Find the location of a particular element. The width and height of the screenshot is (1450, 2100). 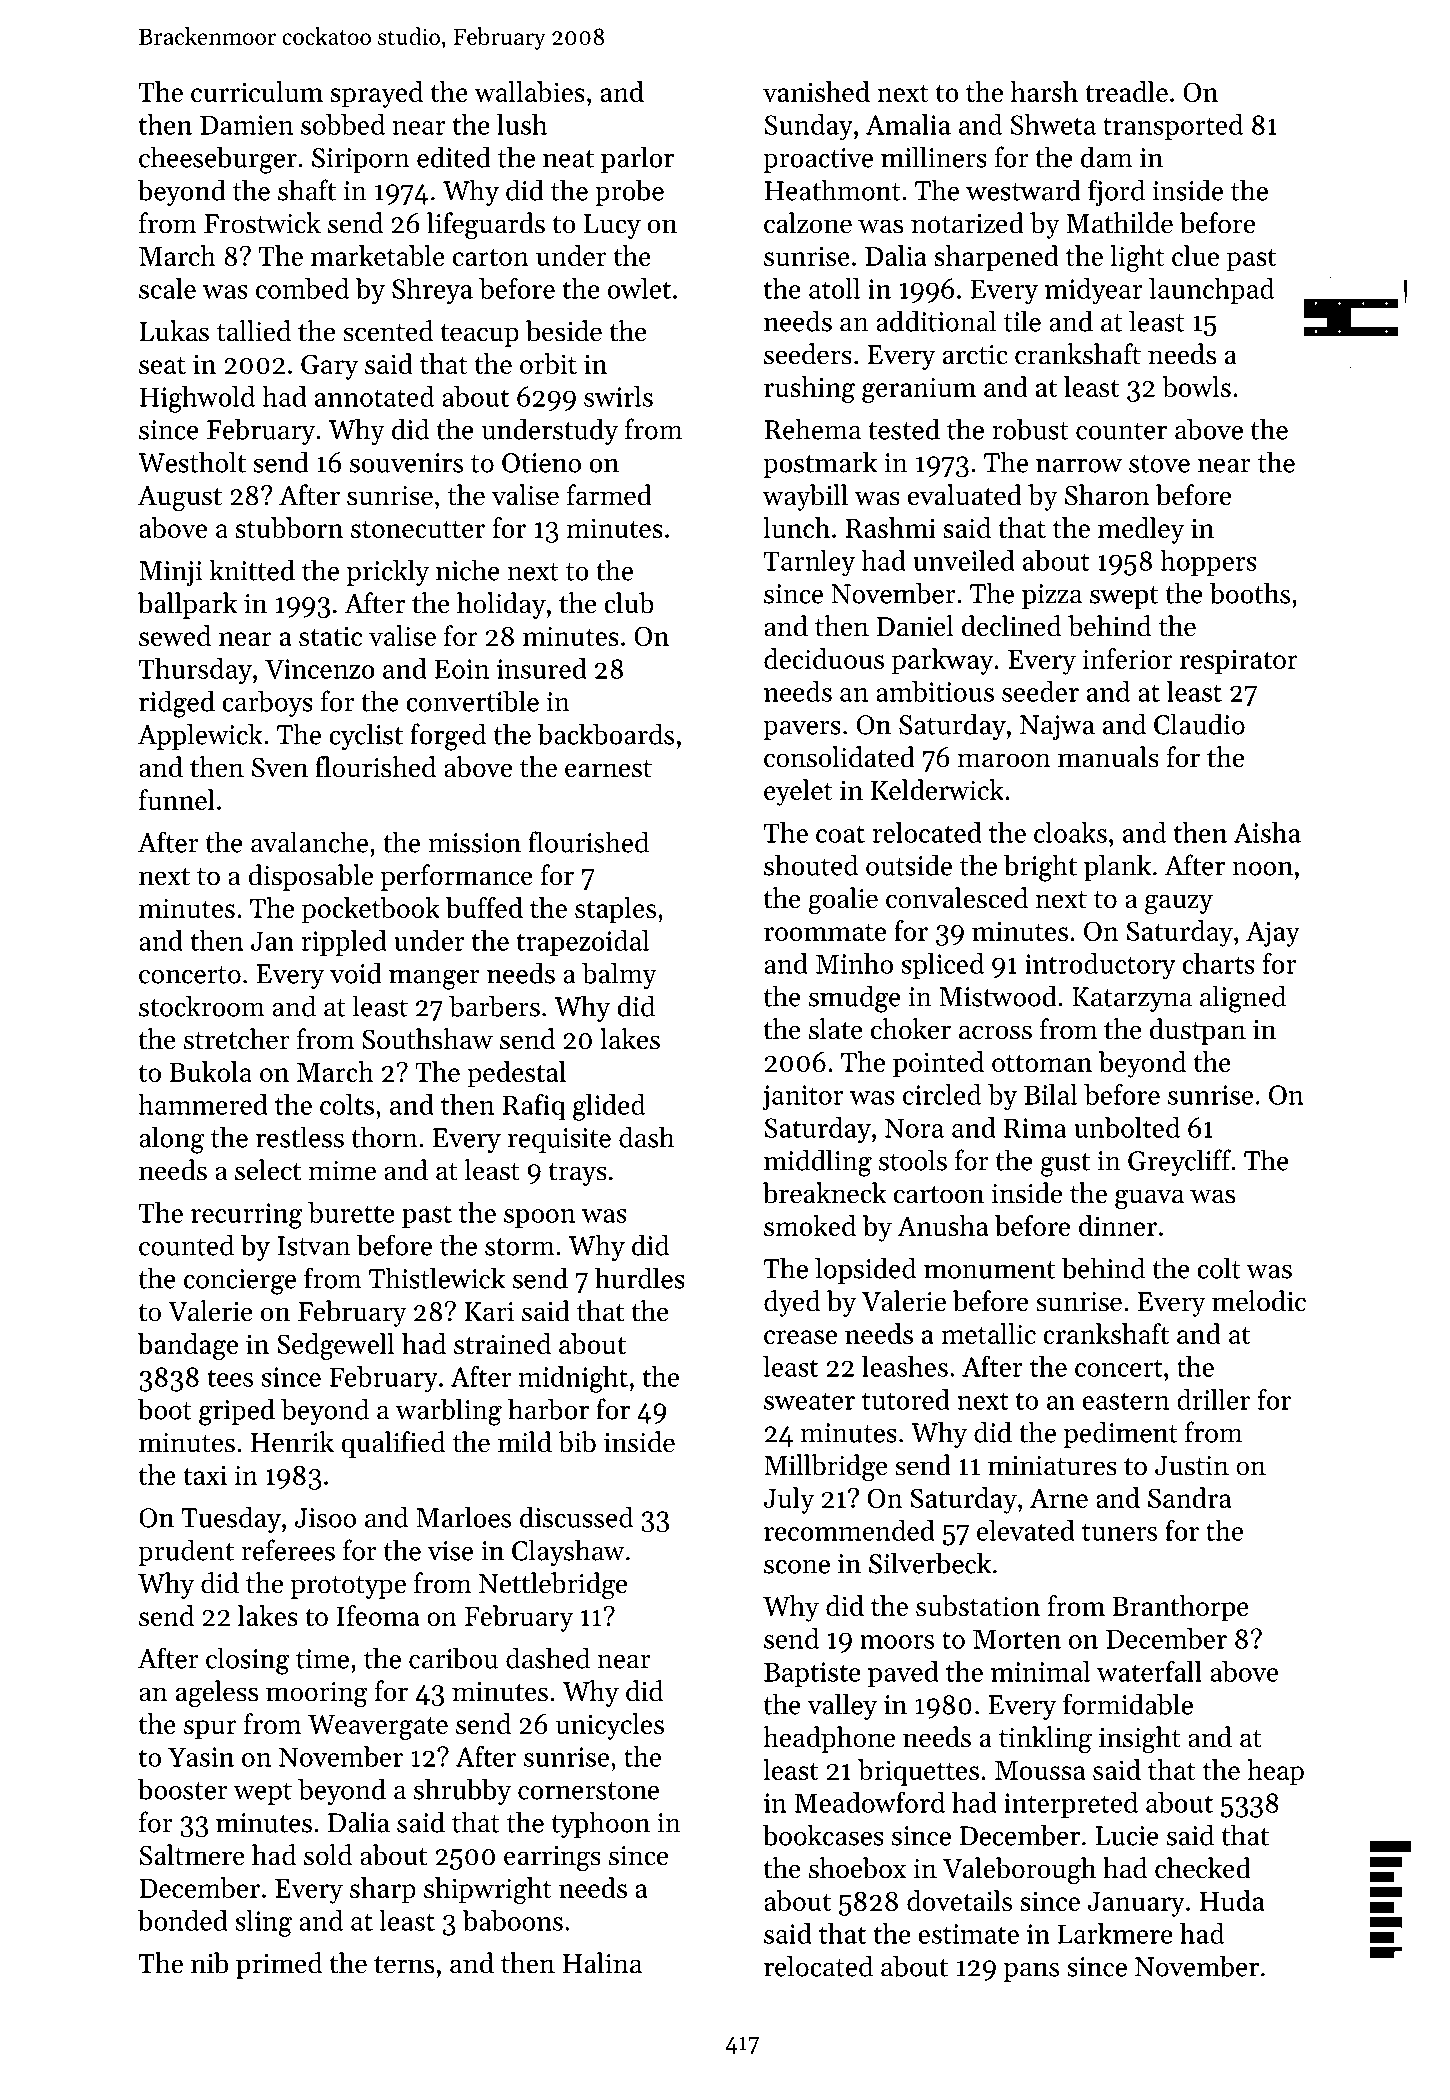

scale is located at coordinates (167, 288).
